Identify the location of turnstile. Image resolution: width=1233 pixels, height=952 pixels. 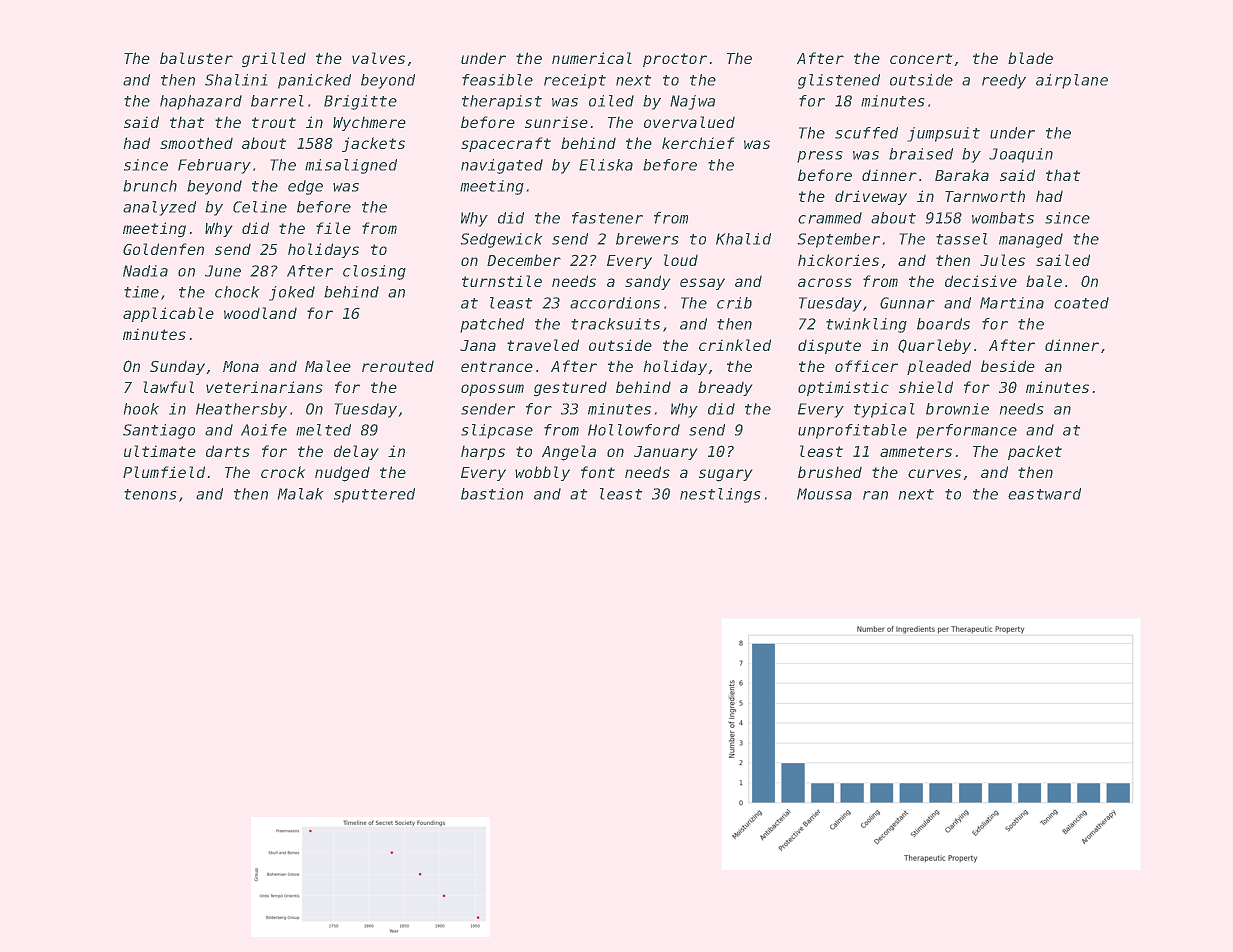
(502, 281).
